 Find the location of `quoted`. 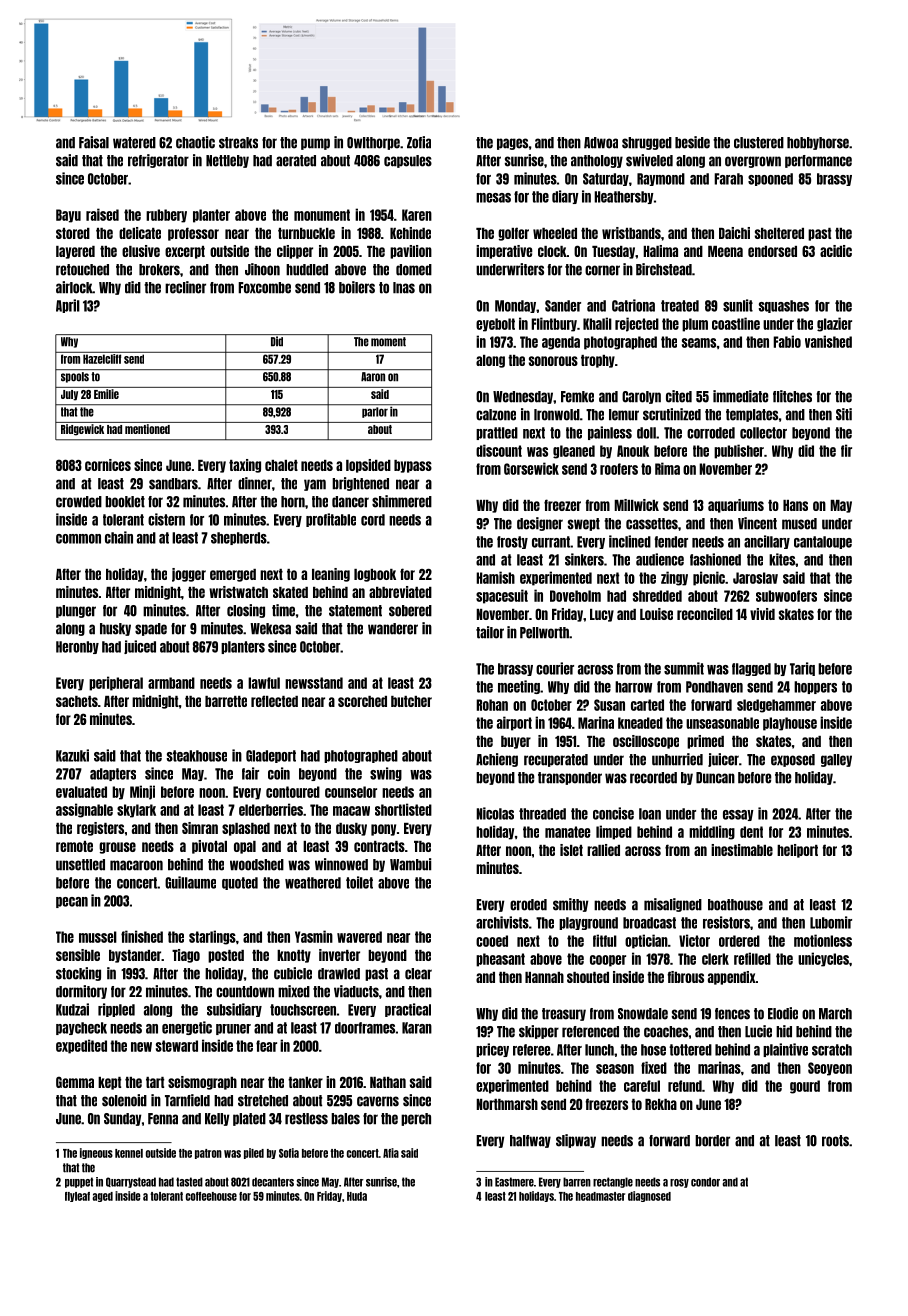

quoted is located at coordinates (240, 883).
